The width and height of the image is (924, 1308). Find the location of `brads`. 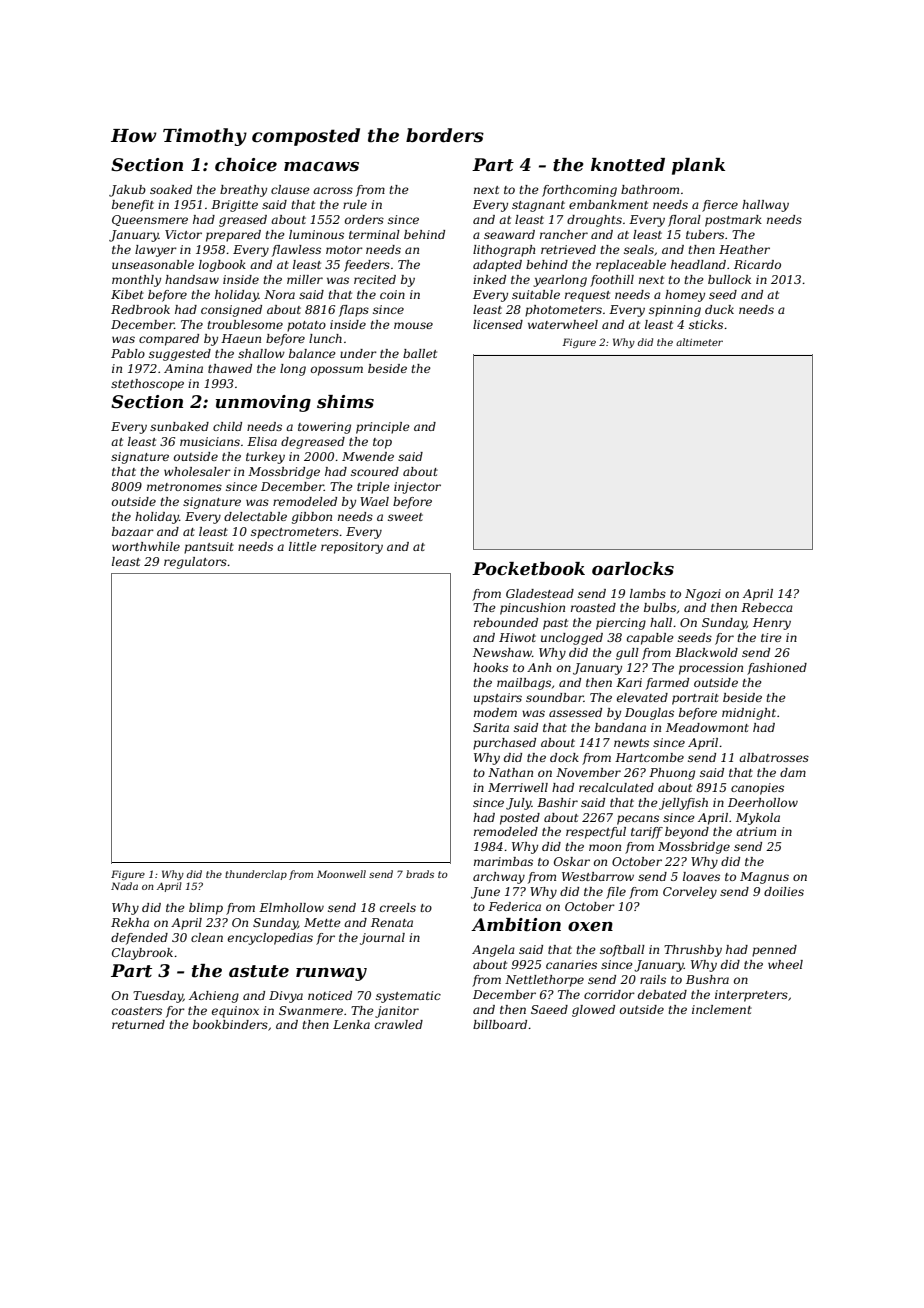

brads is located at coordinates (420, 874).
